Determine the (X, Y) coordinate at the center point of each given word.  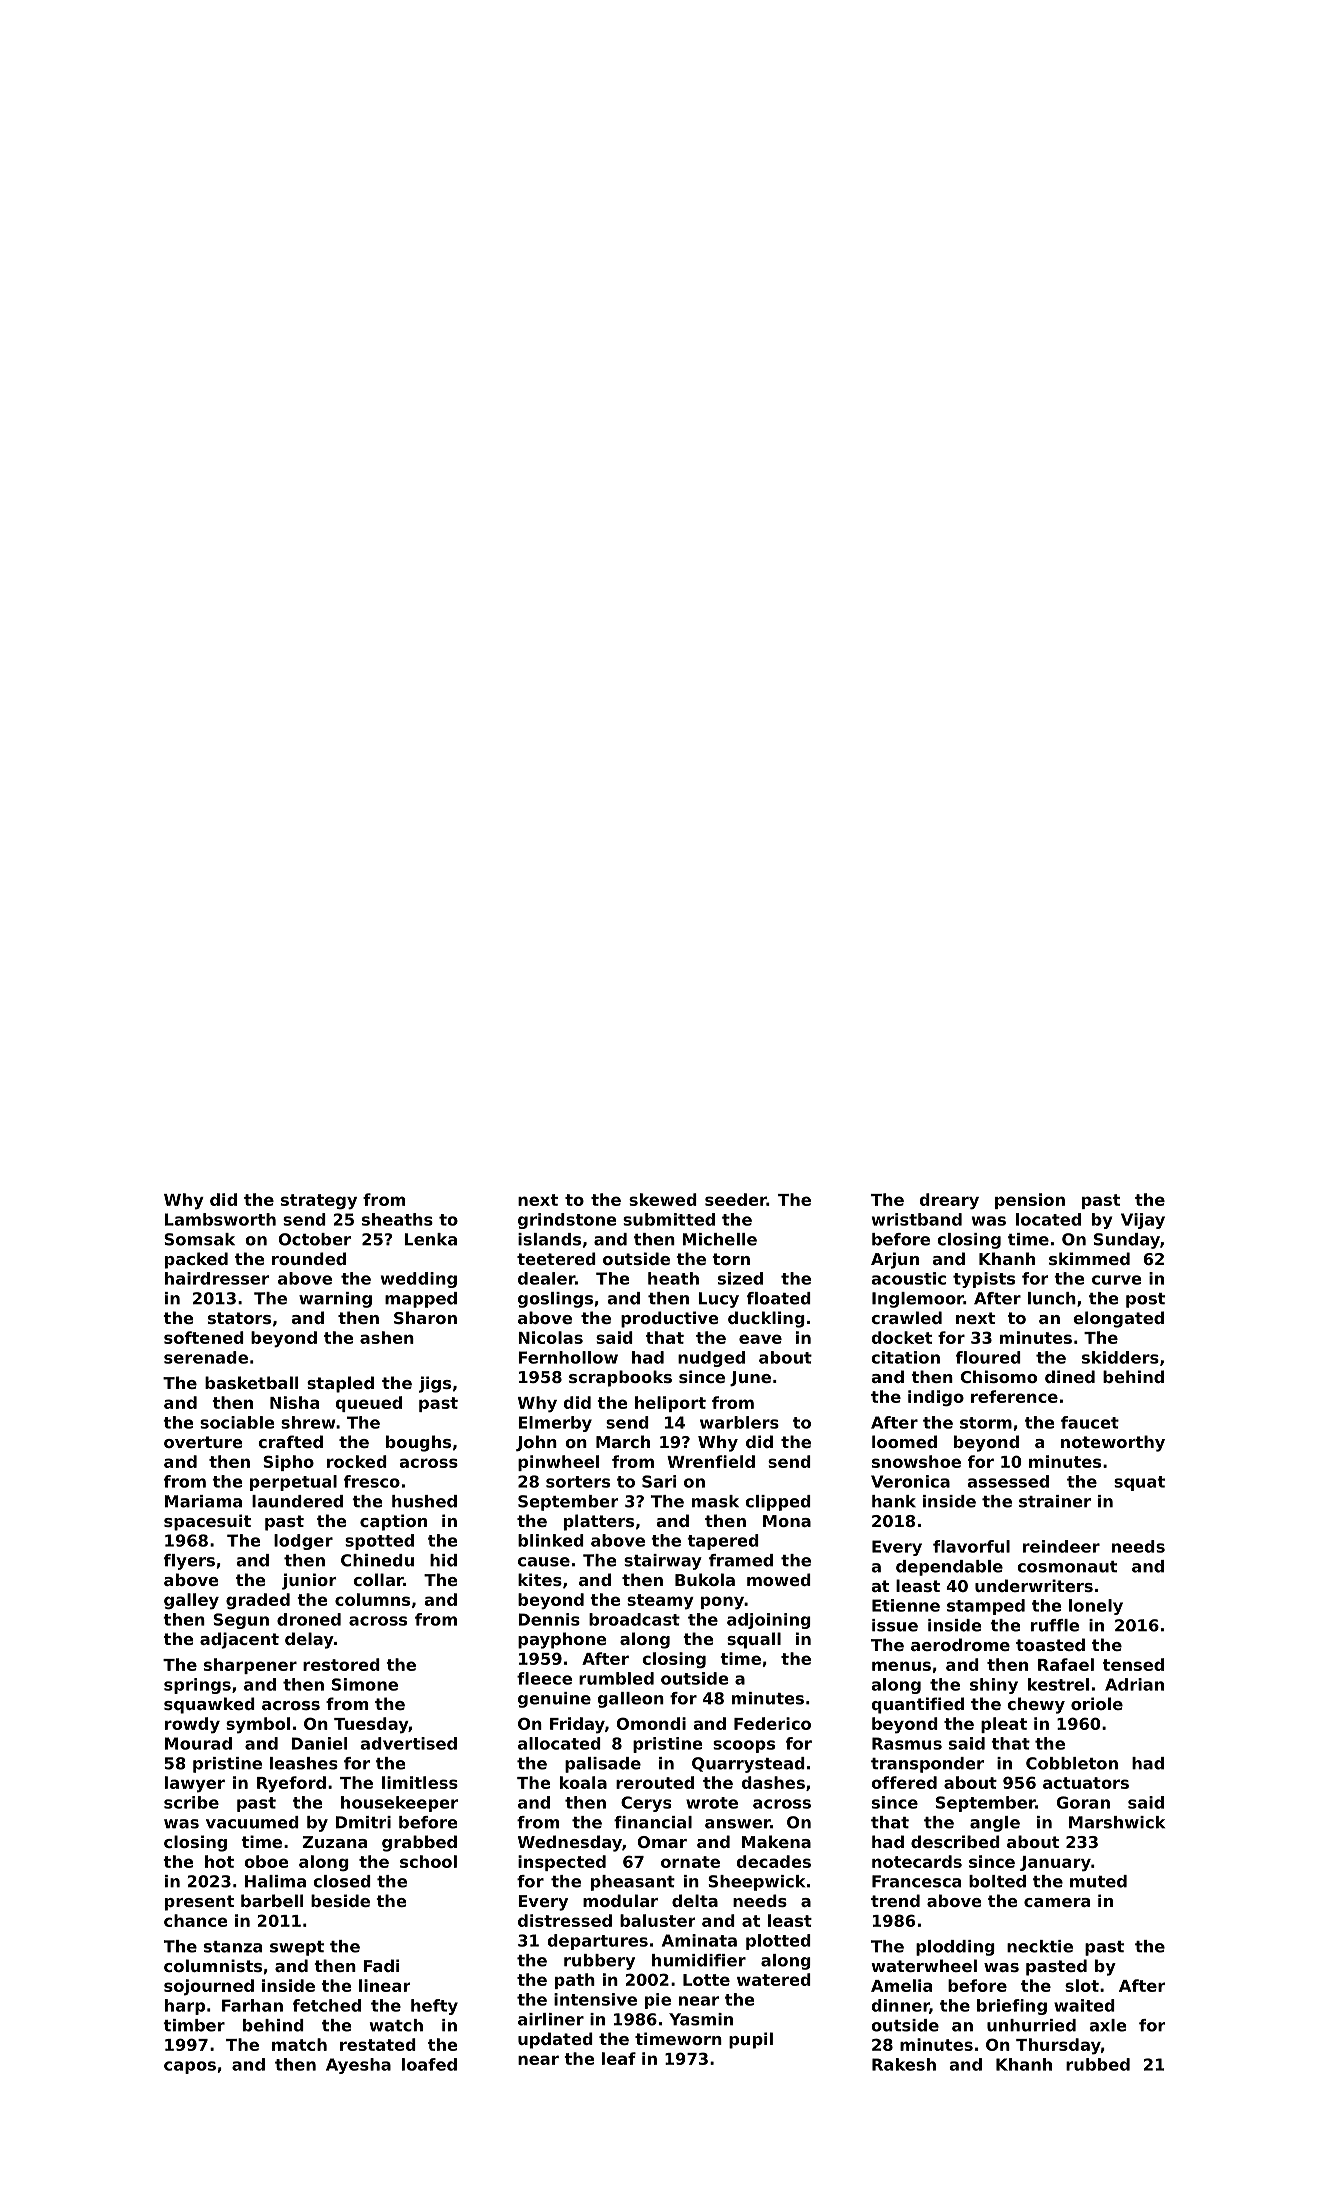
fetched (327, 2005)
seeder (736, 1199)
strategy (319, 1202)
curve (1116, 1280)
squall (754, 1640)
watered (774, 1979)
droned (309, 1619)
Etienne (906, 1605)
